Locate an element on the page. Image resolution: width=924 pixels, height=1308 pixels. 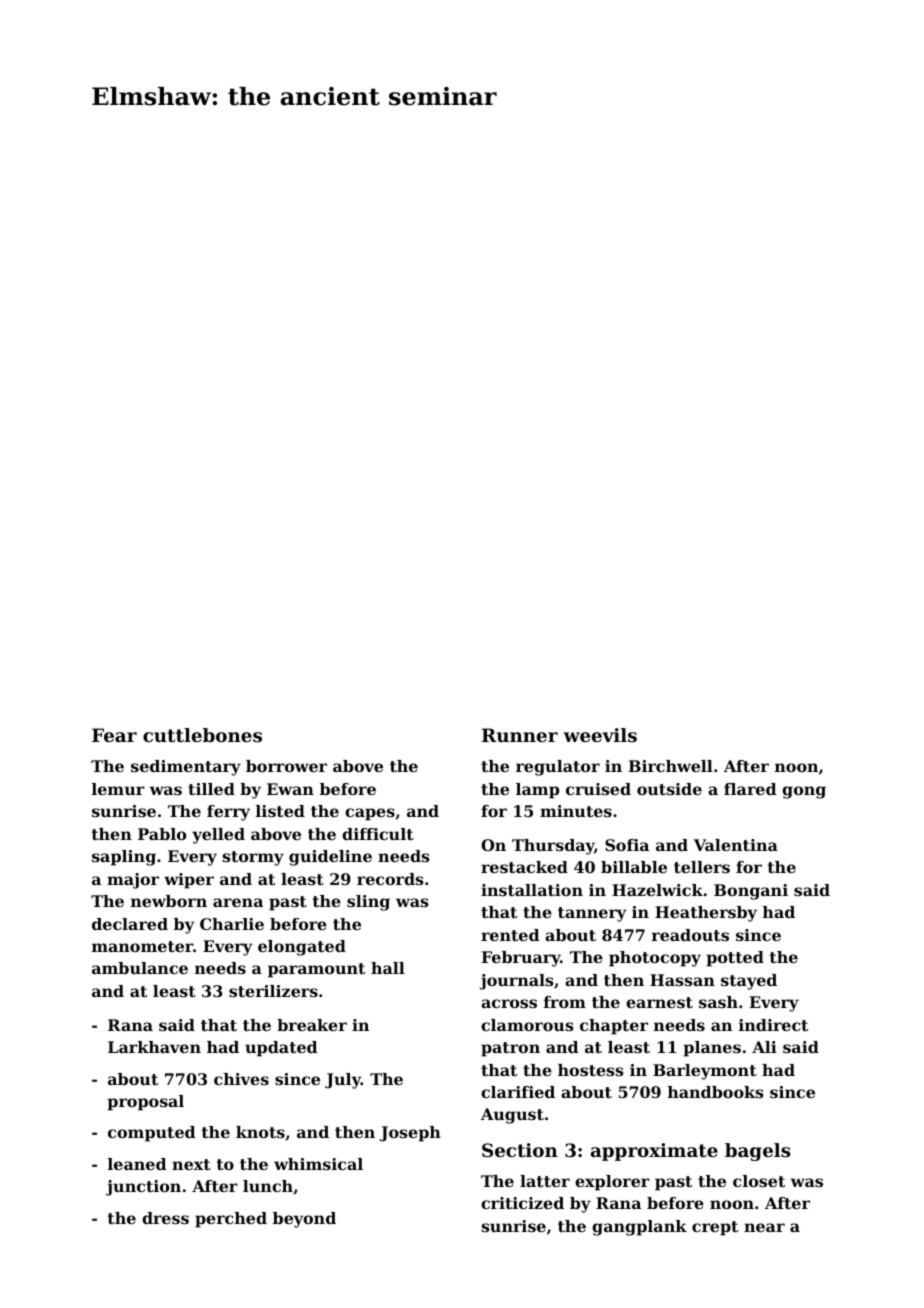
rented is located at coordinates (510, 935).
